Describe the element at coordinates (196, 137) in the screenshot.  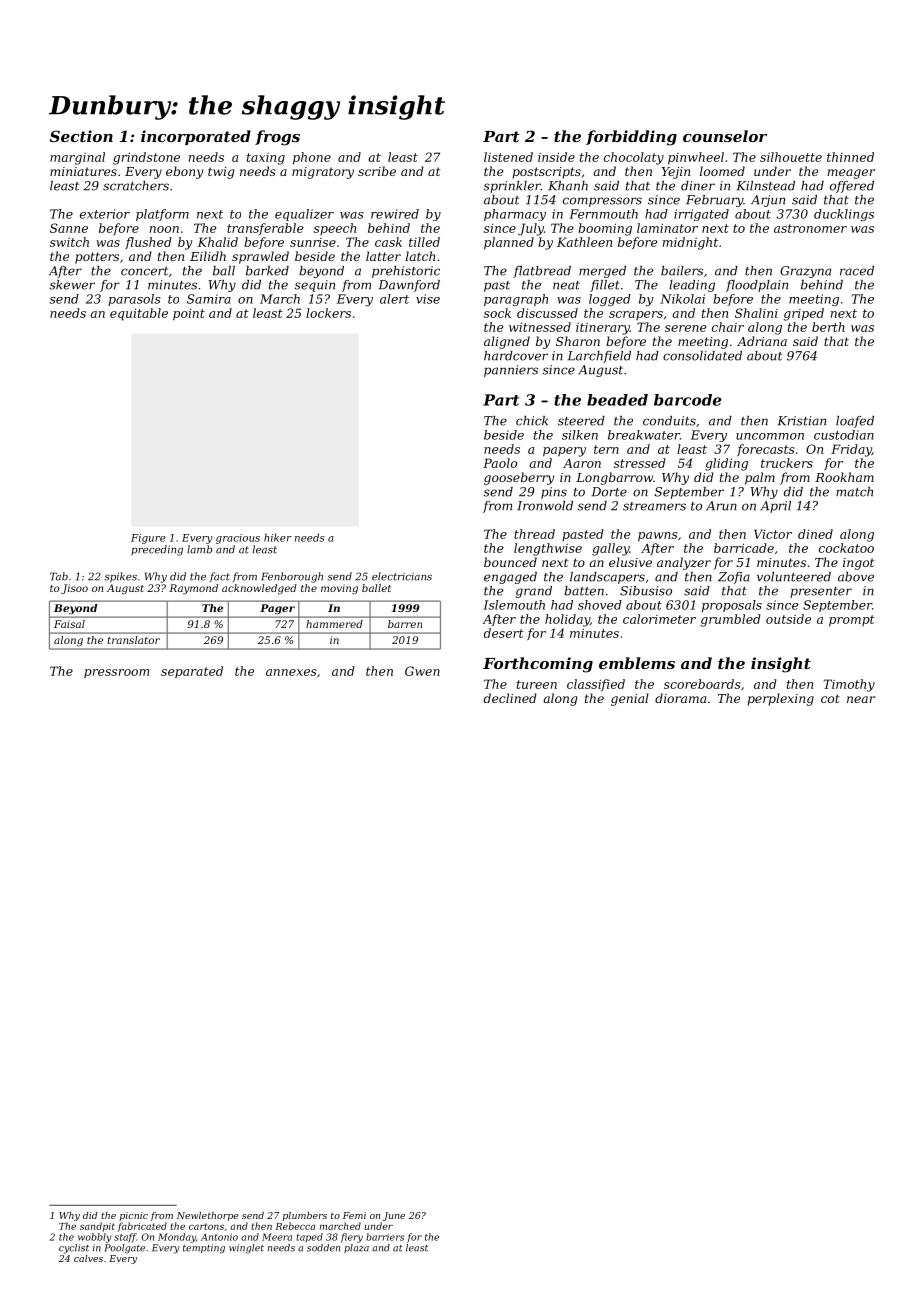
I see `incorporated` at that location.
